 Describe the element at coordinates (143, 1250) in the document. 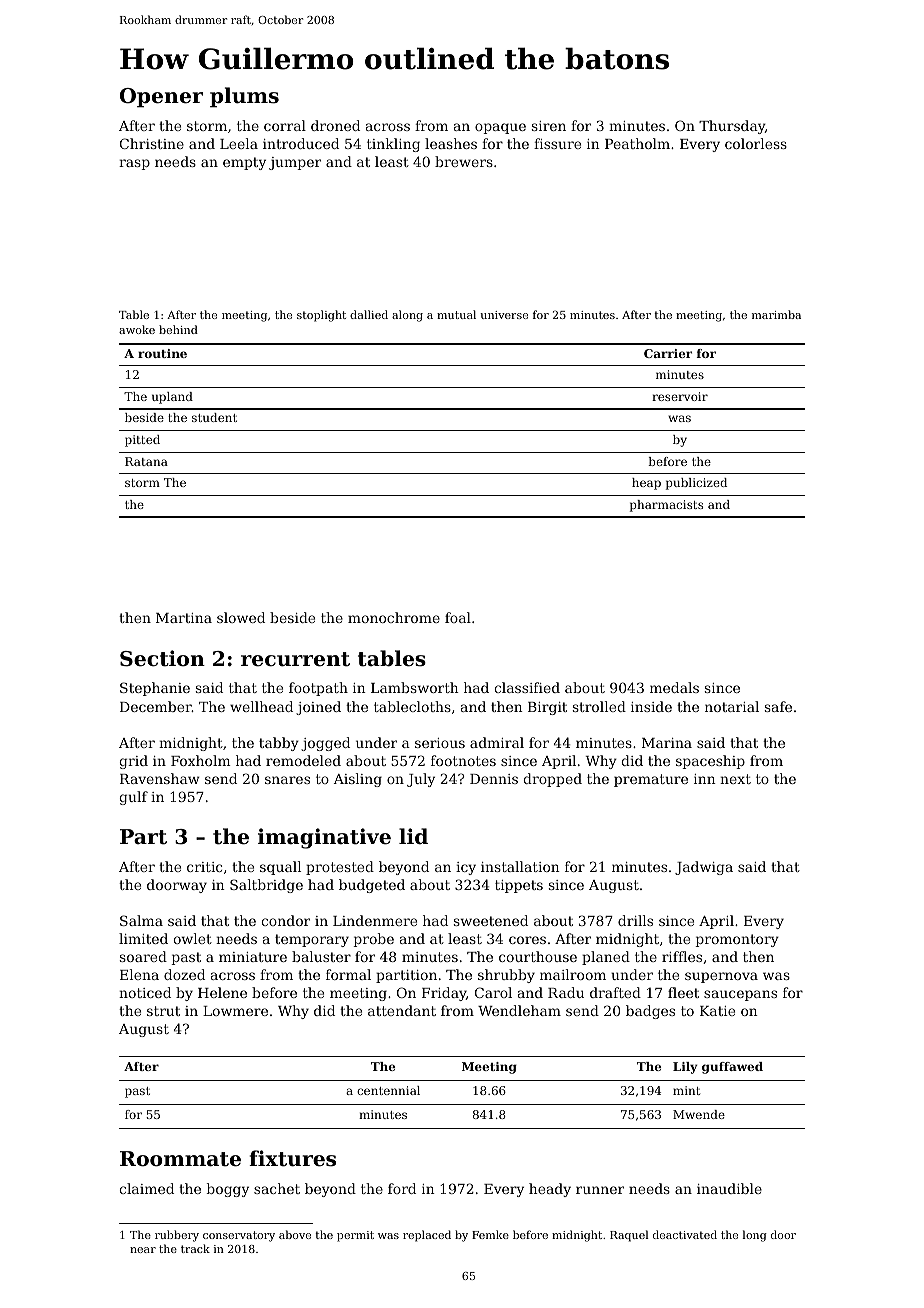

I see `near` at that location.
